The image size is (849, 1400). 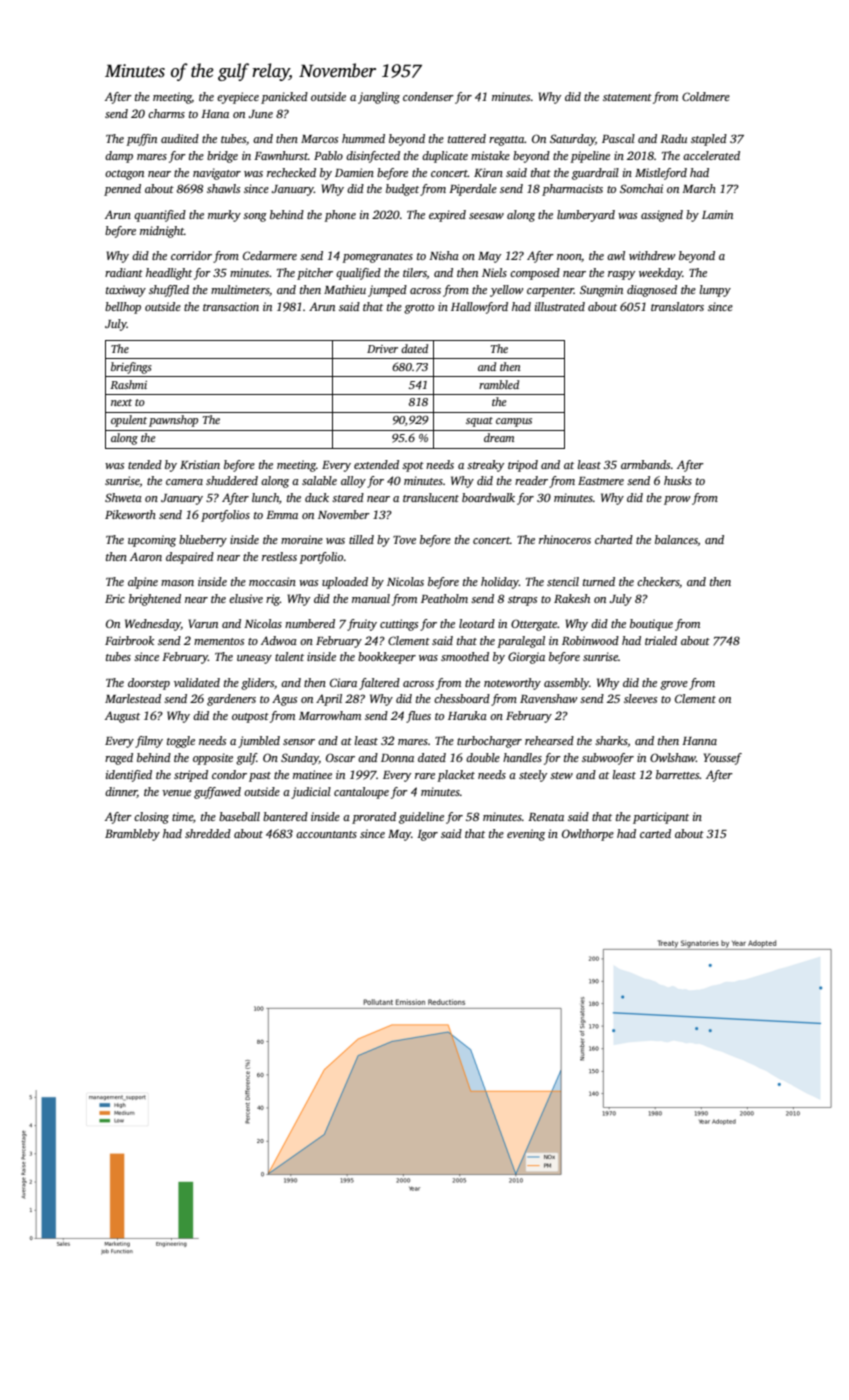 I want to click on restless, so click(x=279, y=556).
